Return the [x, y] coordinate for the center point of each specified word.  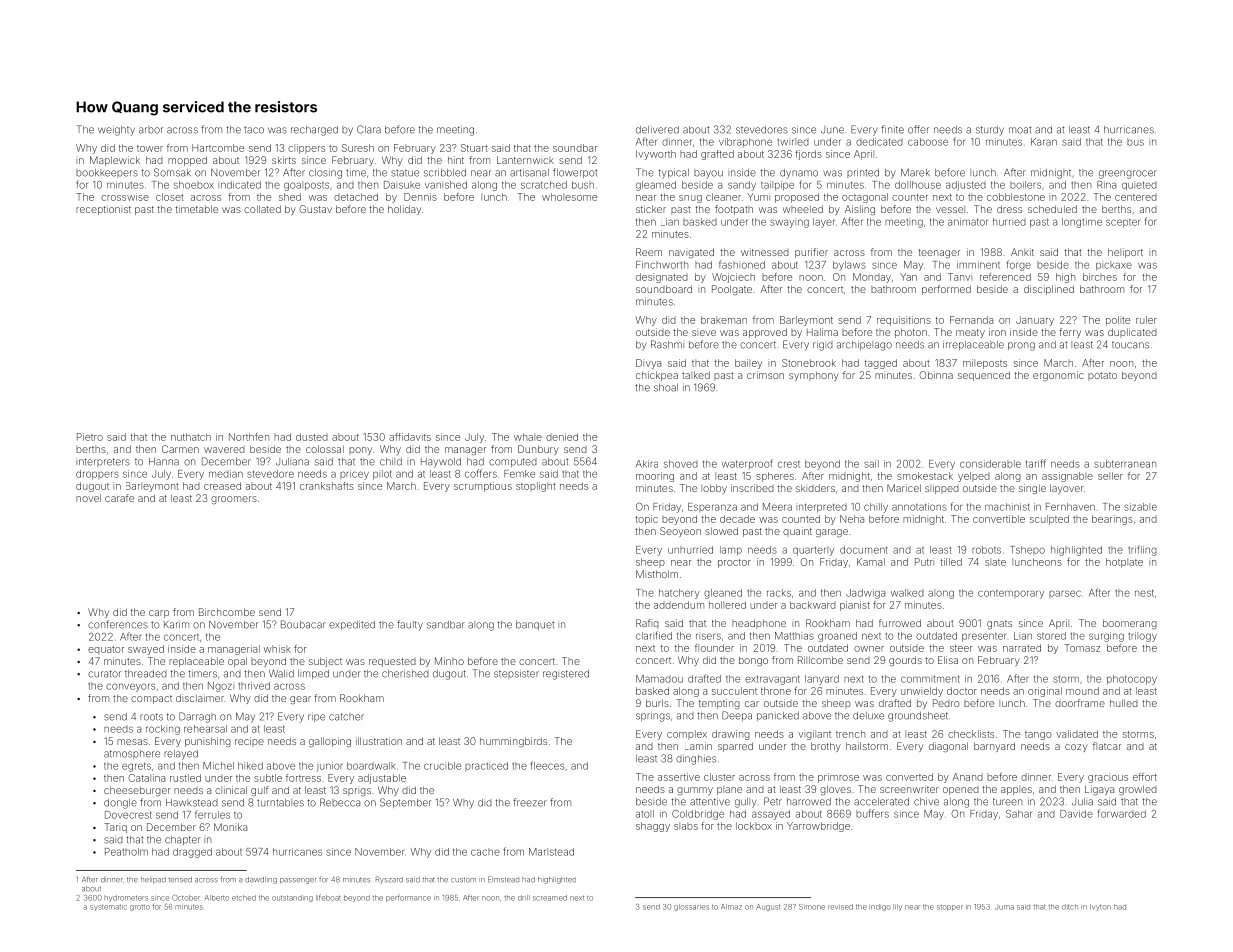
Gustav [315, 209]
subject [325, 662]
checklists [971, 734]
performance [408, 898]
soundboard [664, 289]
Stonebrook [809, 363]
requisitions [904, 321]
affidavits [410, 437]
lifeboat [328, 897]
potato [1102, 376]
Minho [449, 661]
